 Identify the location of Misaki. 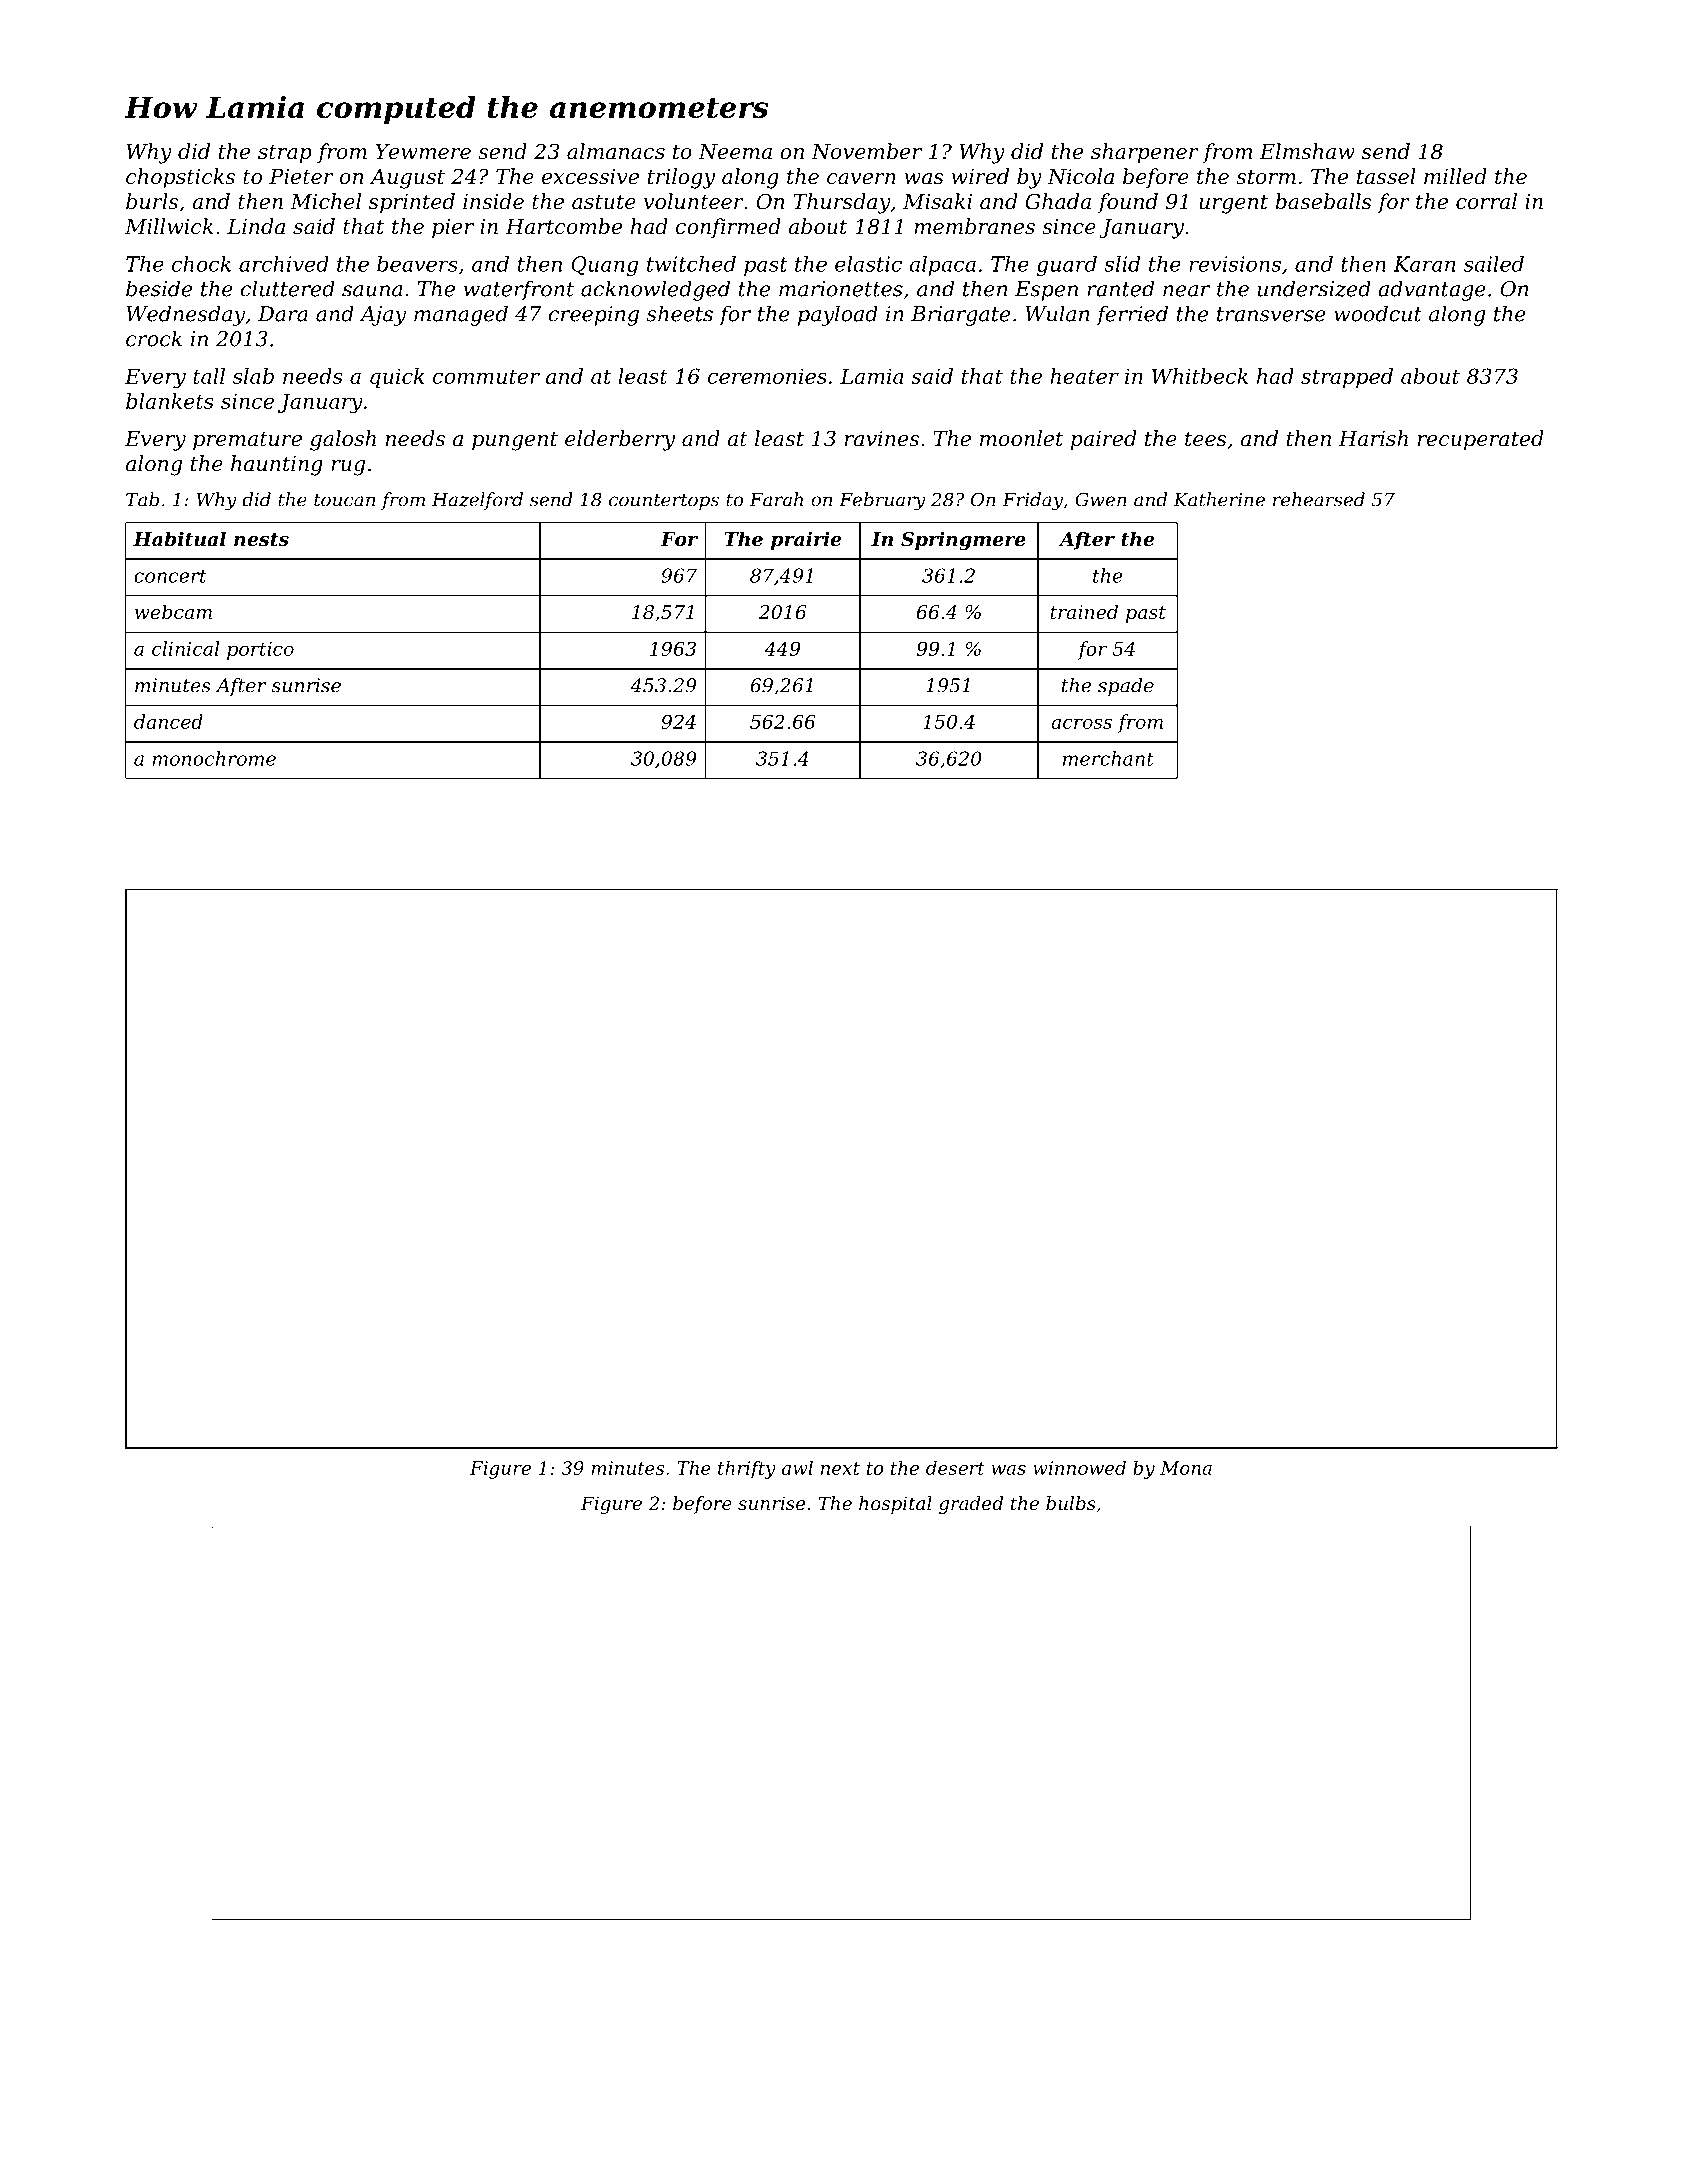
(937, 201).
